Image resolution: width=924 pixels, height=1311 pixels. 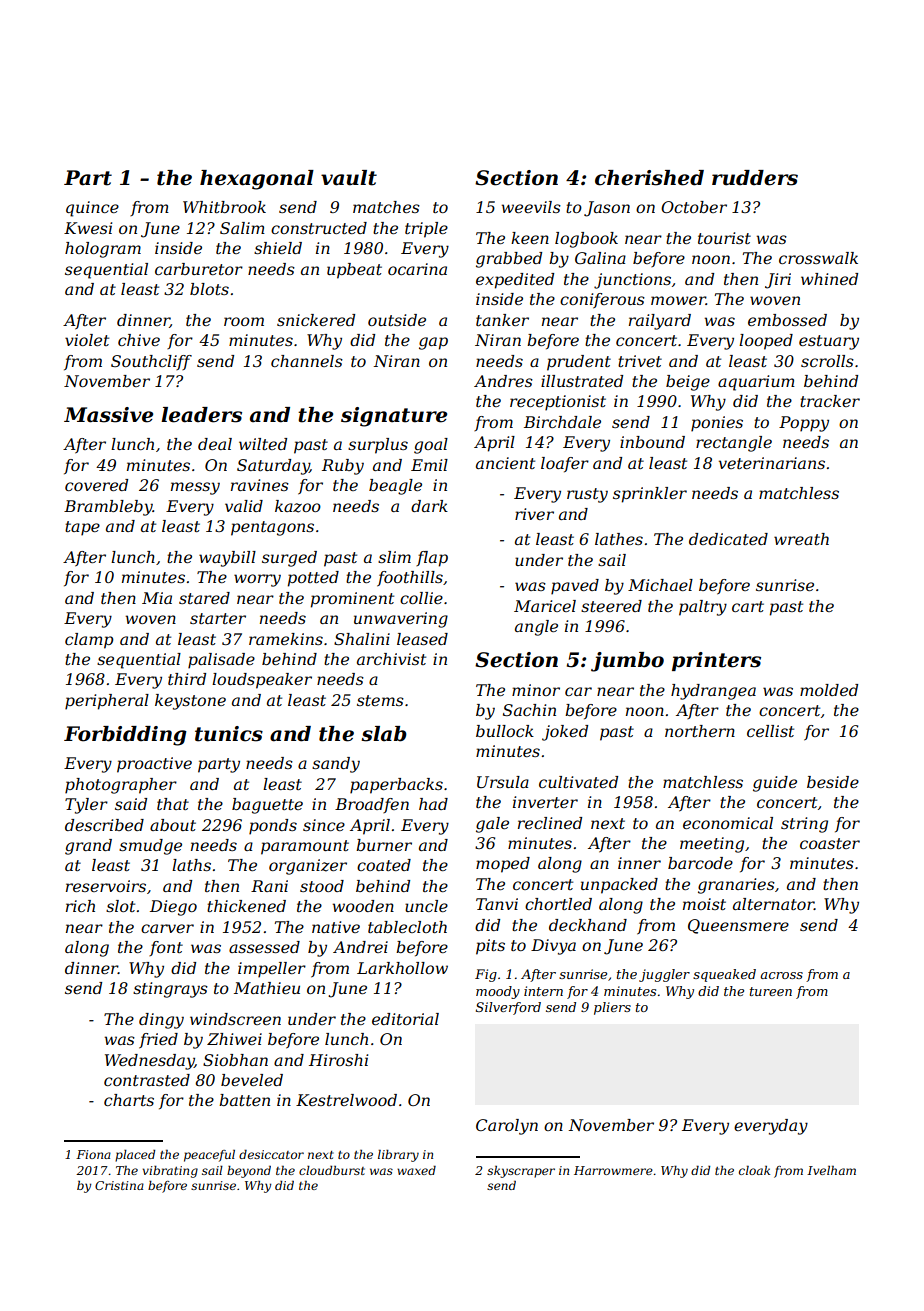 I want to click on blots, so click(x=209, y=289).
